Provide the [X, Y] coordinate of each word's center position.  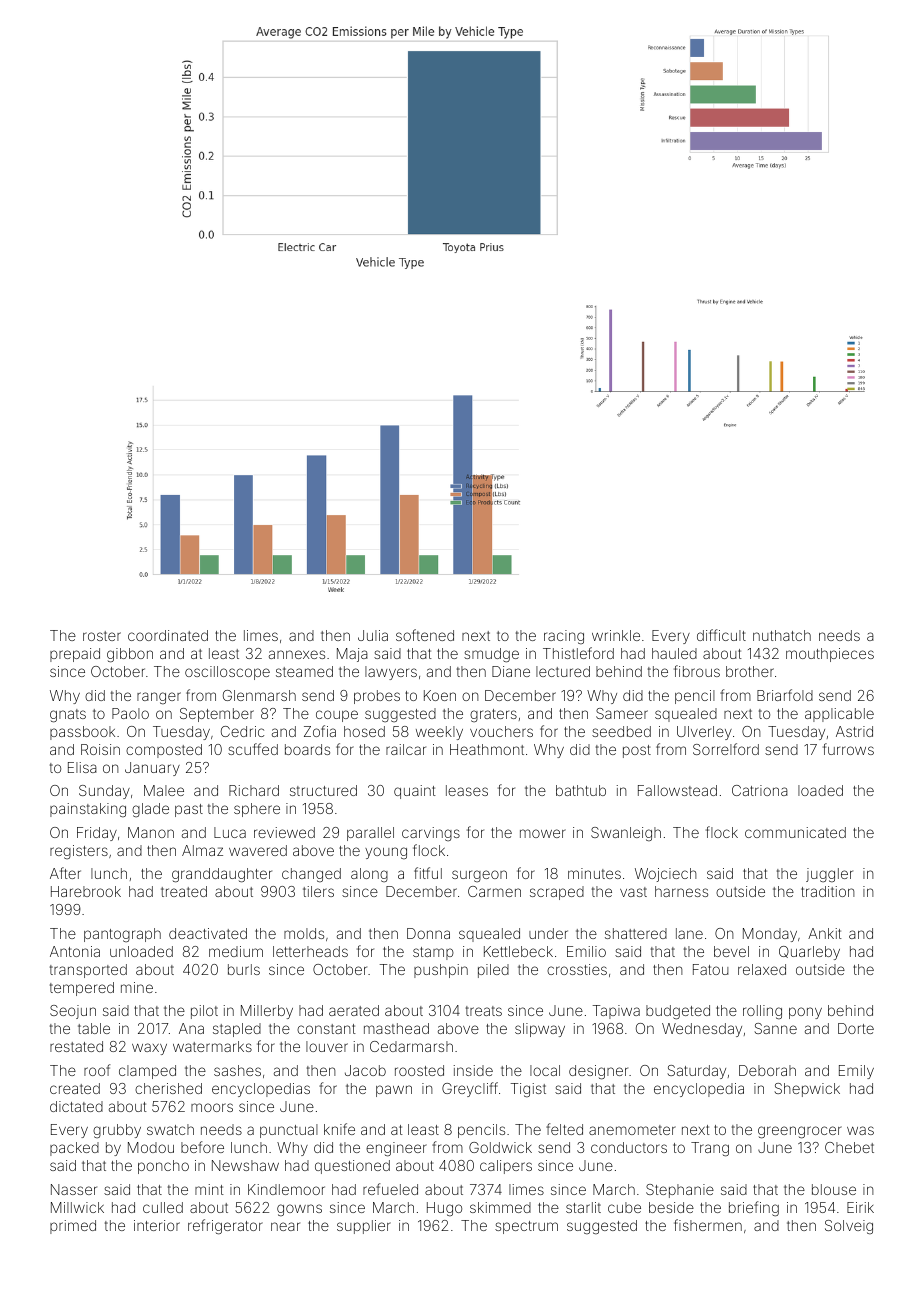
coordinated [168, 635]
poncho [163, 1167]
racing [564, 637]
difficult [721, 635]
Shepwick [807, 1090]
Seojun [73, 1012]
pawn [394, 1091]
